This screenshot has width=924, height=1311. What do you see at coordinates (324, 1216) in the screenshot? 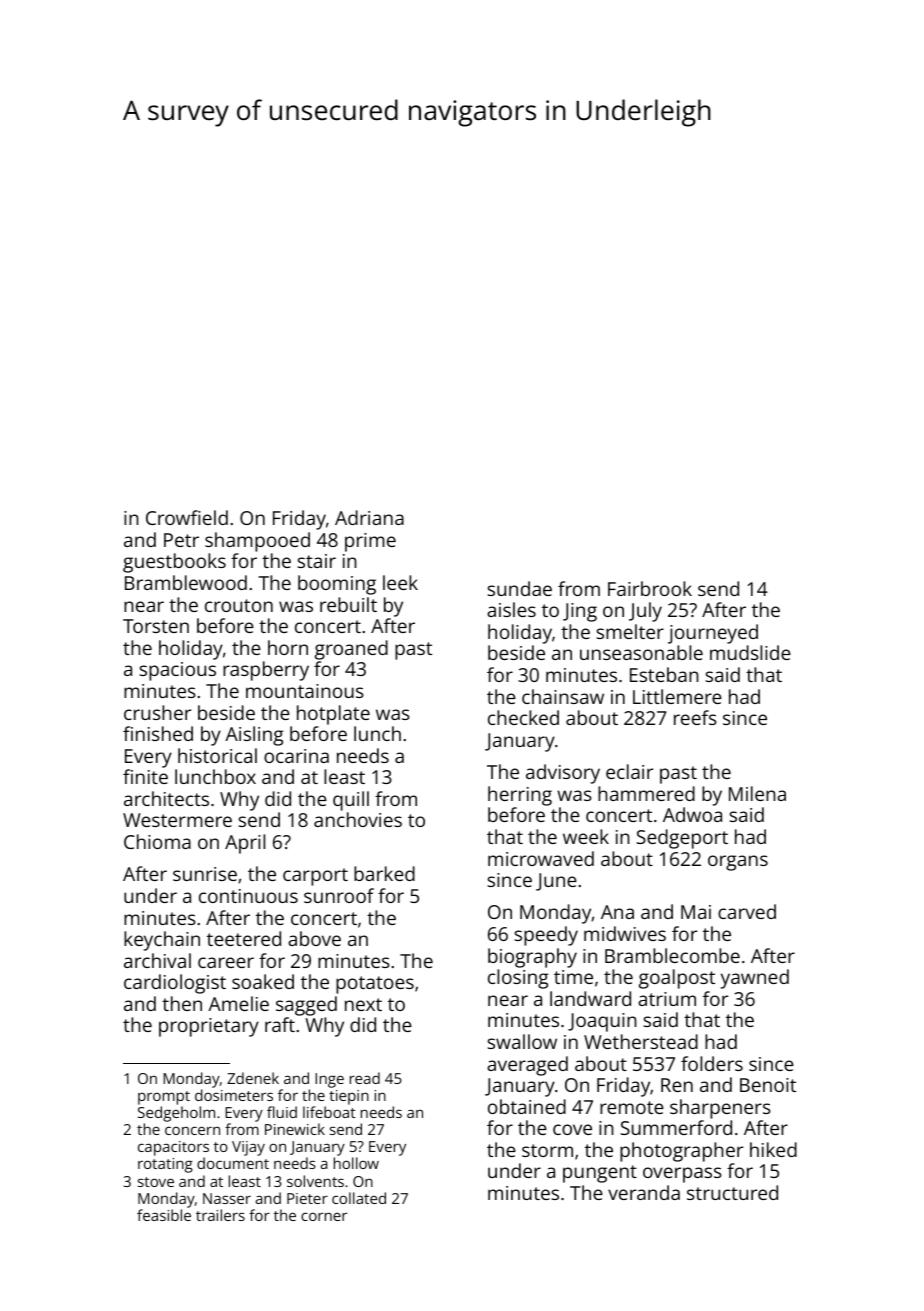
I see `corner` at bounding box center [324, 1216].
